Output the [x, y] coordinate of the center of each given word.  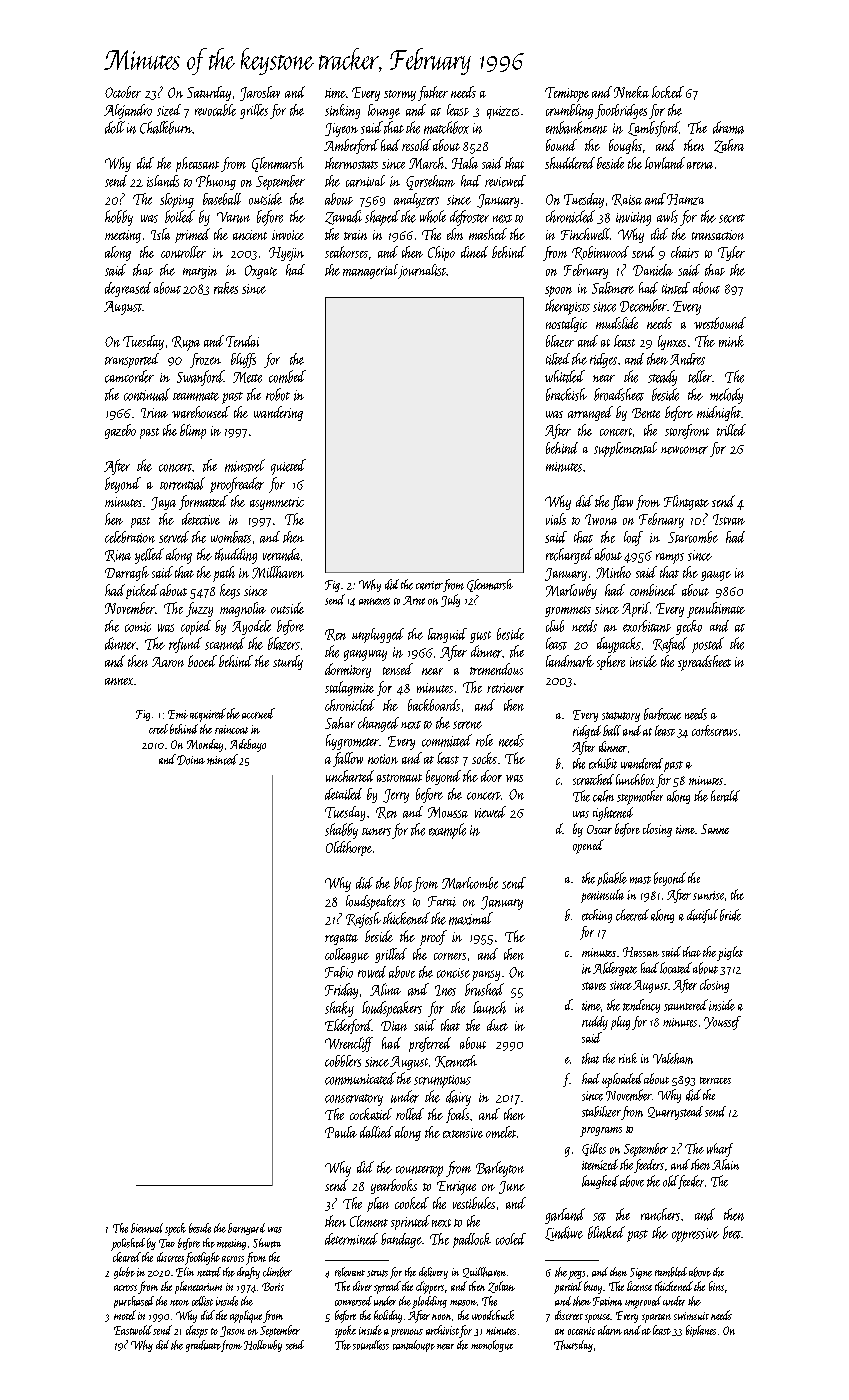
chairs [685, 252]
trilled [731, 430]
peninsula [602, 896]
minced [222, 759]
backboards [434, 705]
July [450, 600]
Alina [385, 989]
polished [128, 1244]
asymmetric [277, 503]
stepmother [640, 797]
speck [175, 1229]
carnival [365, 181]
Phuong [216, 182]
